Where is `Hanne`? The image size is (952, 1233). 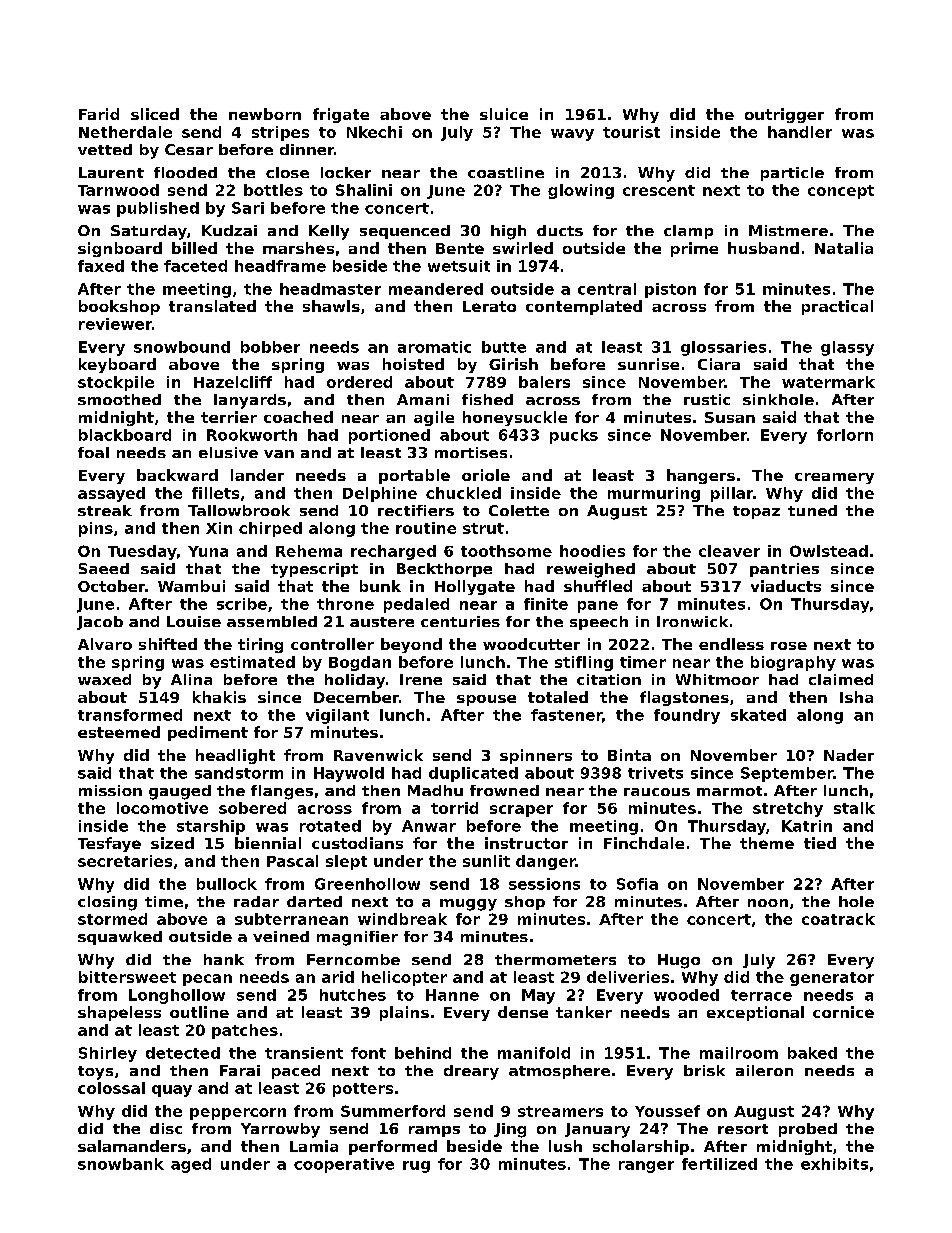 Hanne is located at coordinates (452, 995).
